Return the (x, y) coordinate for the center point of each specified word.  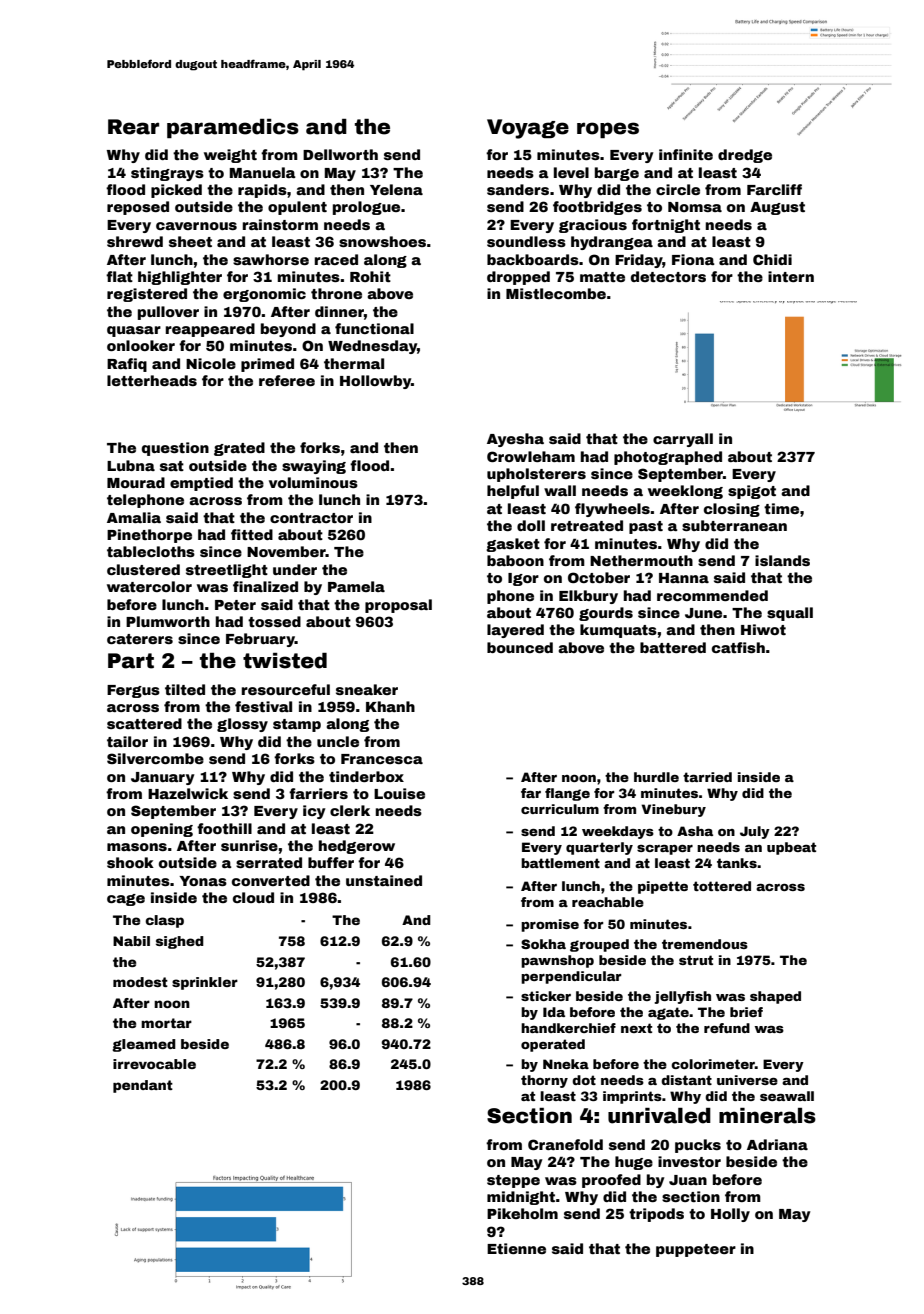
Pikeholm (522, 1213)
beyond (288, 330)
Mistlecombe (556, 293)
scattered (144, 723)
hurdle (656, 777)
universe (747, 1080)
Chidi (772, 259)
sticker (546, 996)
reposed (138, 208)
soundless (526, 241)
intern (791, 276)
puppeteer (696, 1250)
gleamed (144, 1045)
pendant (143, 1086)
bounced (520, 647)
